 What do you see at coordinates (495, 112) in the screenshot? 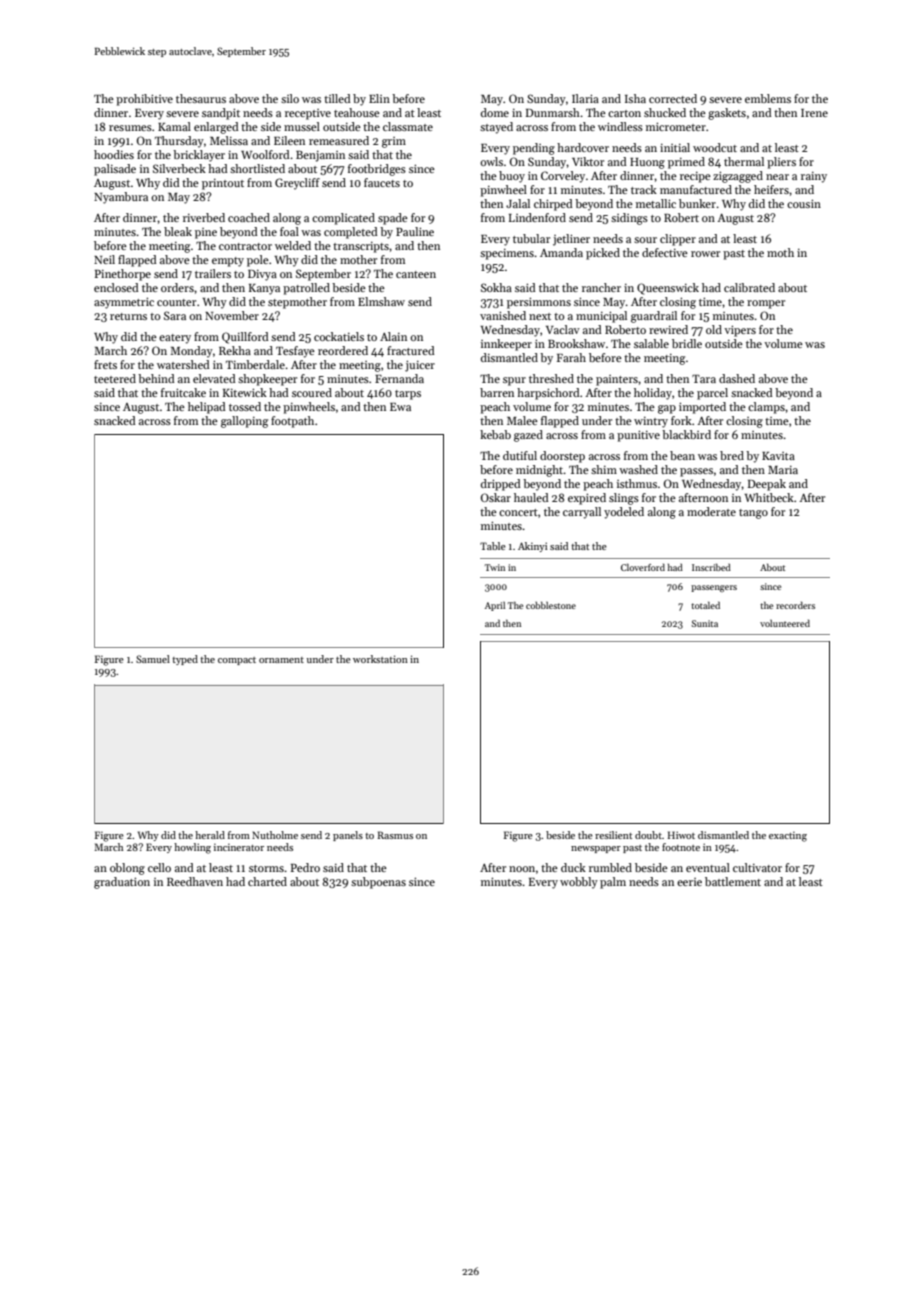
I see `dome` at bounding box center [495, 112].
